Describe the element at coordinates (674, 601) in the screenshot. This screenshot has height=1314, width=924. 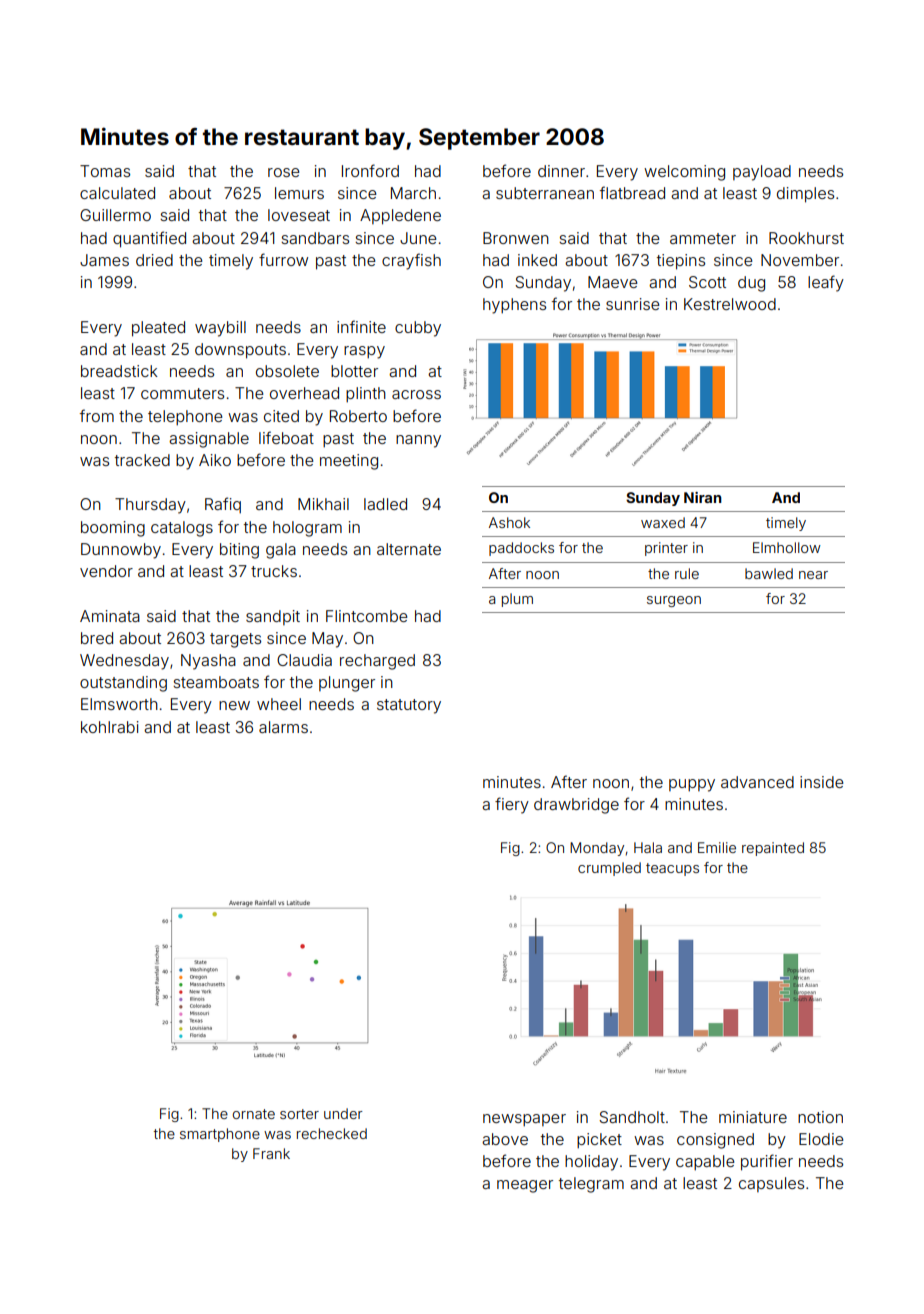
I see `surgeon` at that location.
